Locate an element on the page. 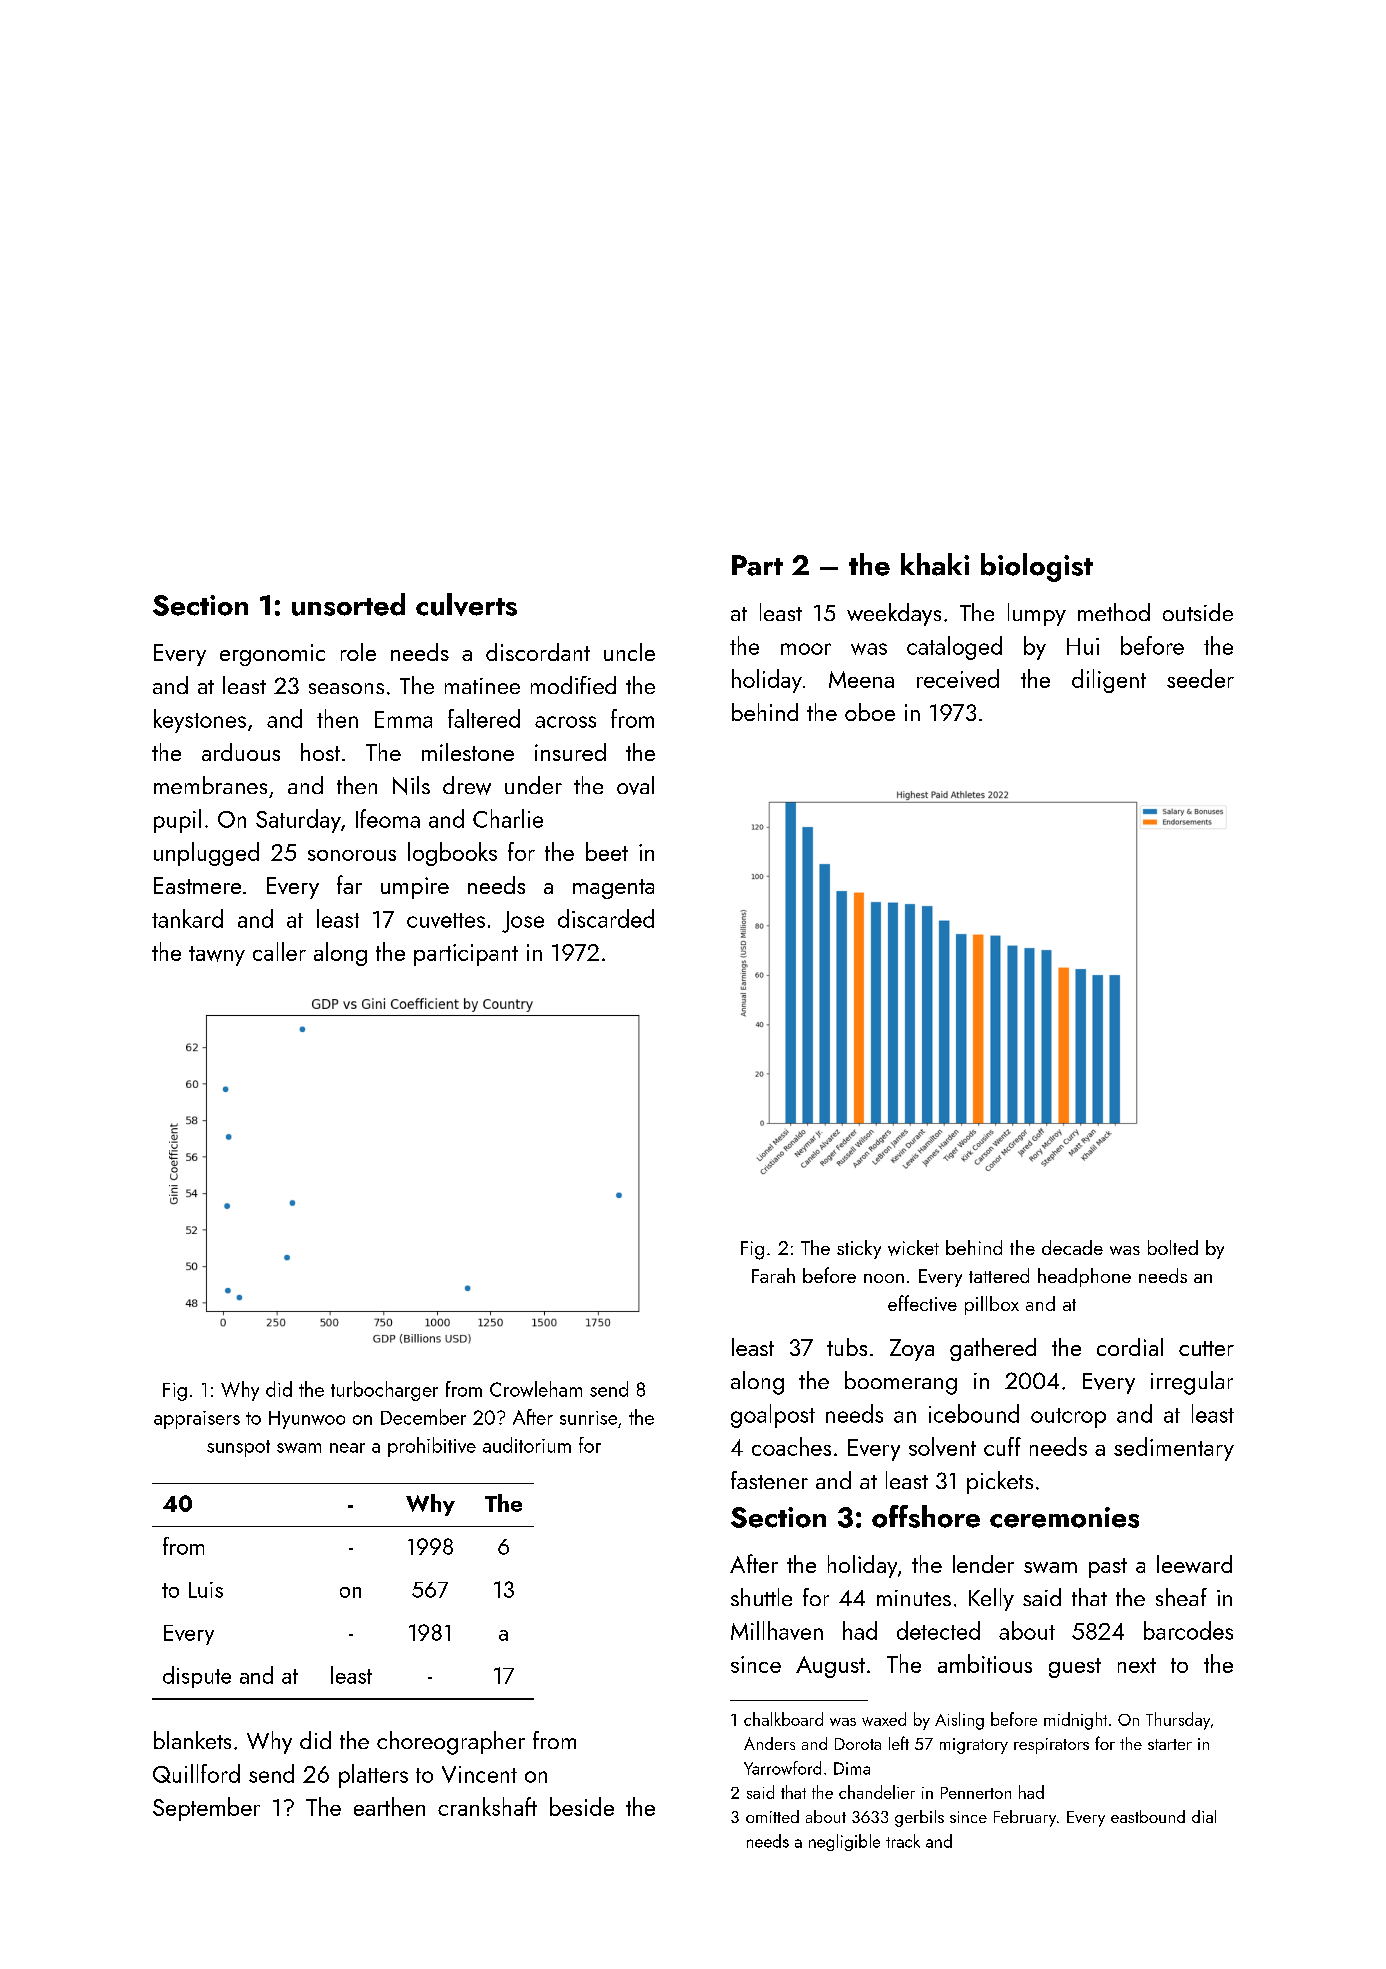 Image resolution: width=1386 pixels, height=1969 pixels. bolted is located at coordinates (1173, 1247).
